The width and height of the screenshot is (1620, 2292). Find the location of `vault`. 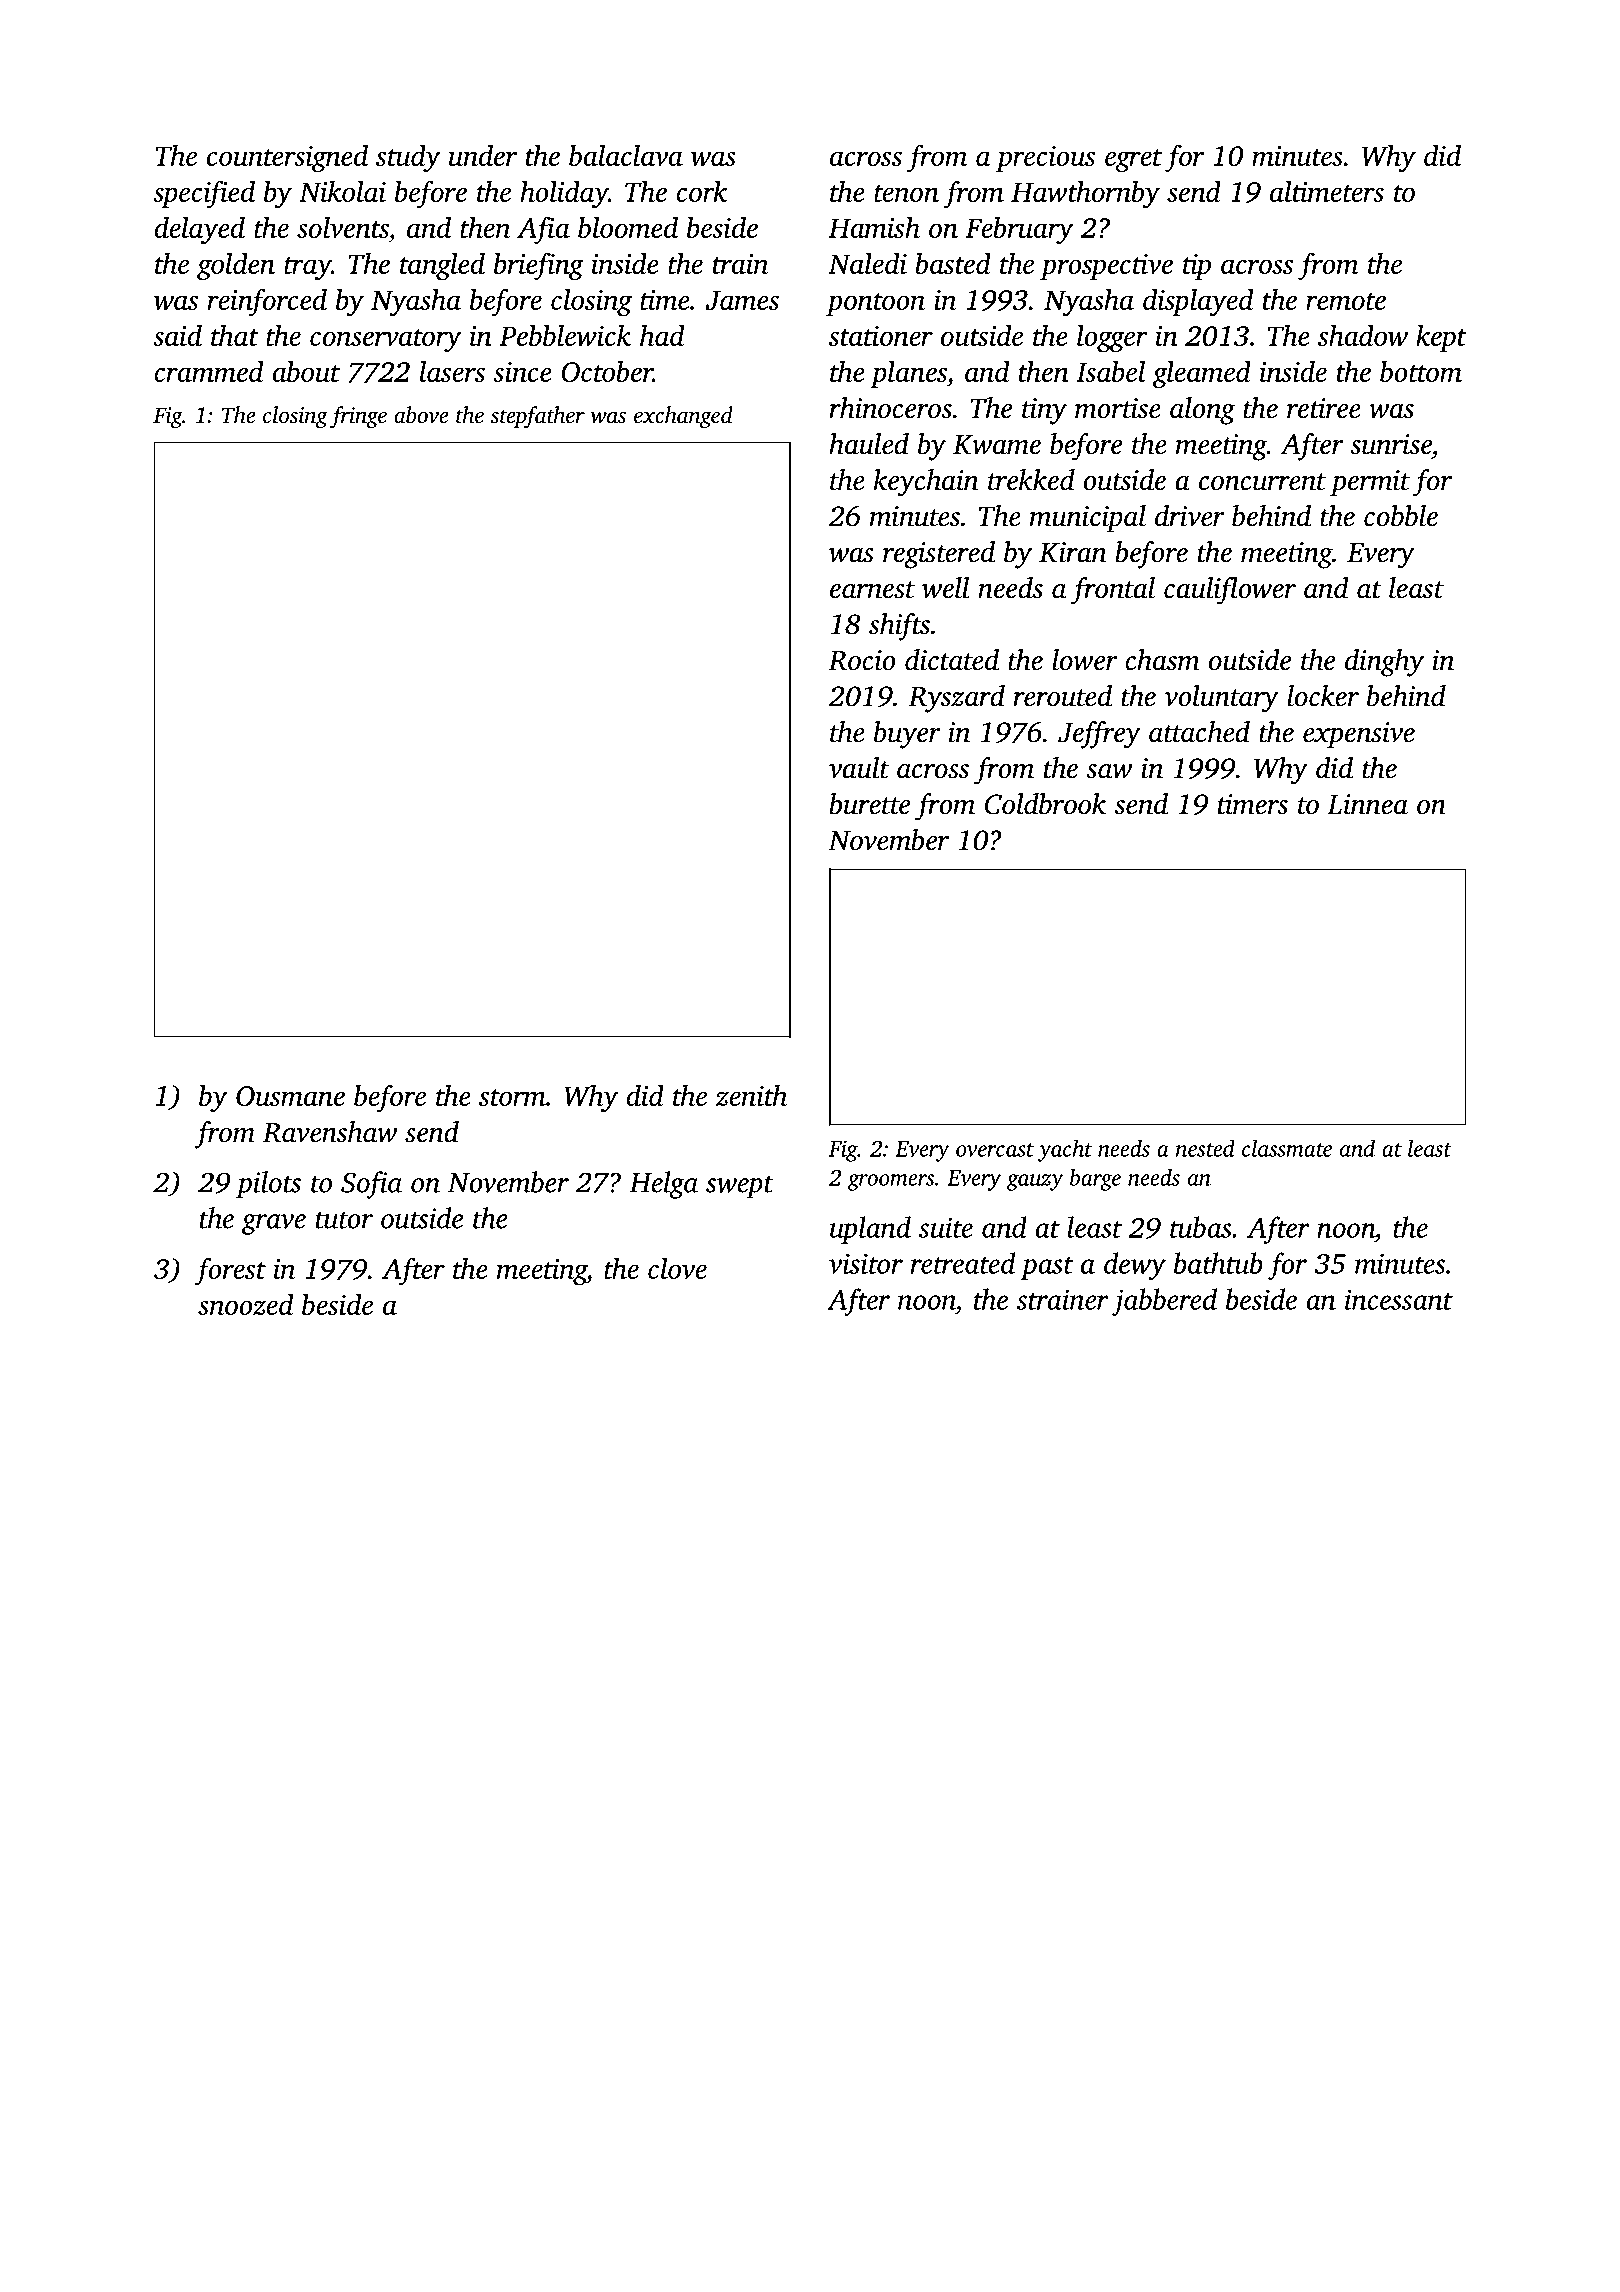

vault is located at coordinates (859, 768).
